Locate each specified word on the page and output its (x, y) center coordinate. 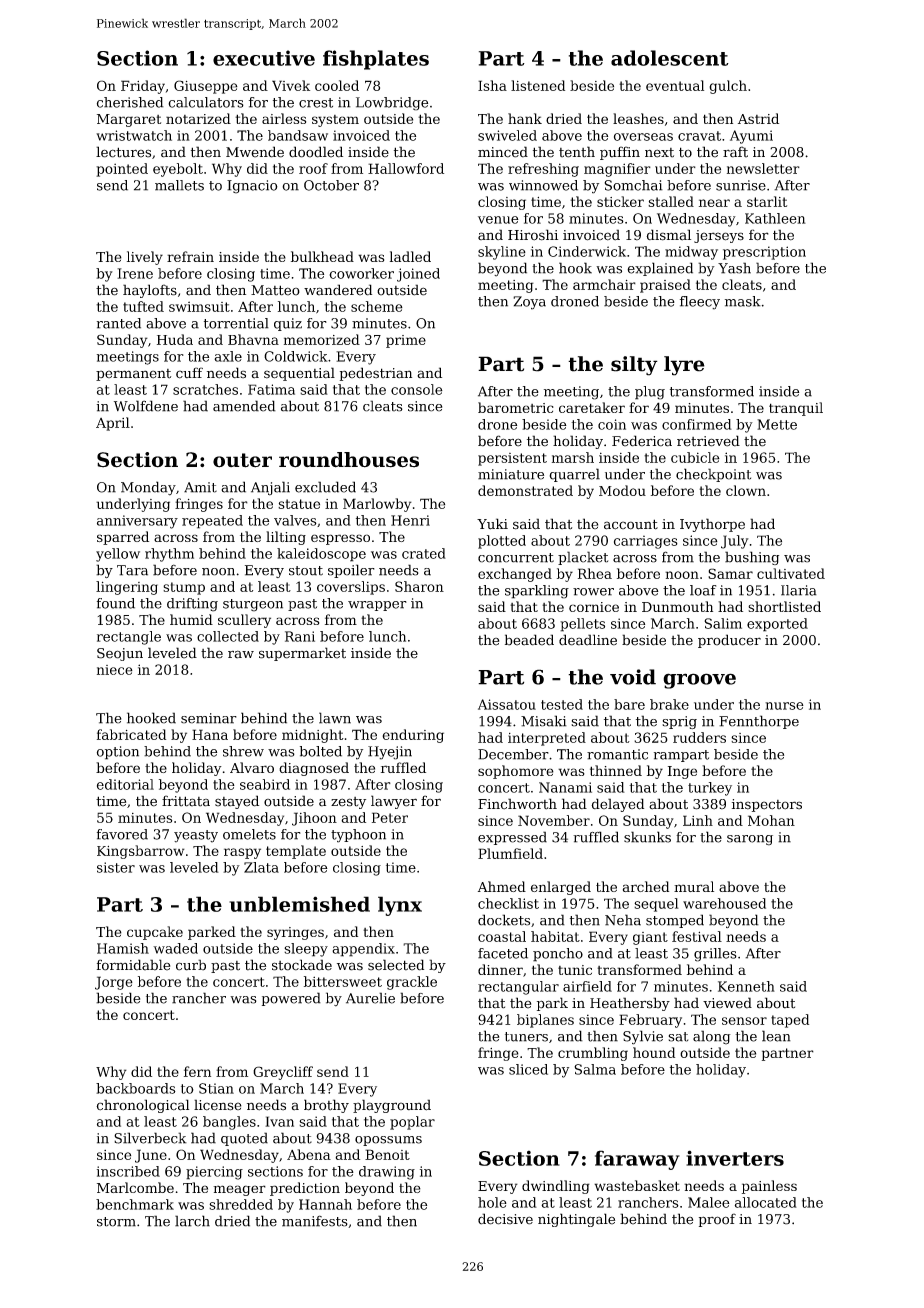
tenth (577, 152)
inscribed (128, 1171)
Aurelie (370, 998)
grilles (715, 955)
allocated (766, 1202)
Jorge (114, 983)
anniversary (137, 522)
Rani (300, 636)
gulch (728, 87)
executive (264, 58)
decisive (505, 1219)
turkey (710, 789)
